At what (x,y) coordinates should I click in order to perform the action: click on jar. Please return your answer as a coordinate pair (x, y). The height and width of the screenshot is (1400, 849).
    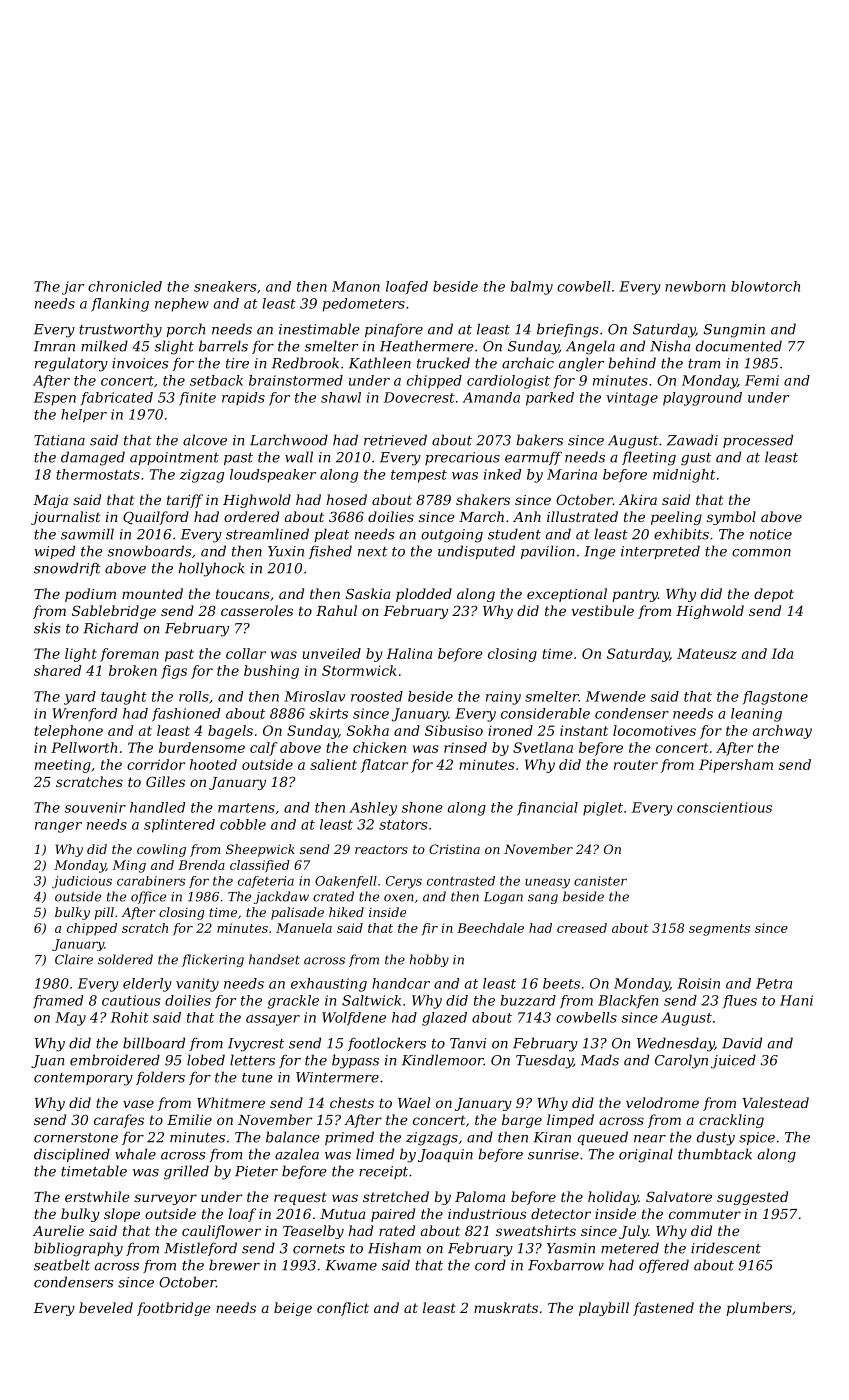
    Looking at the image, I should click on (73, 288).
